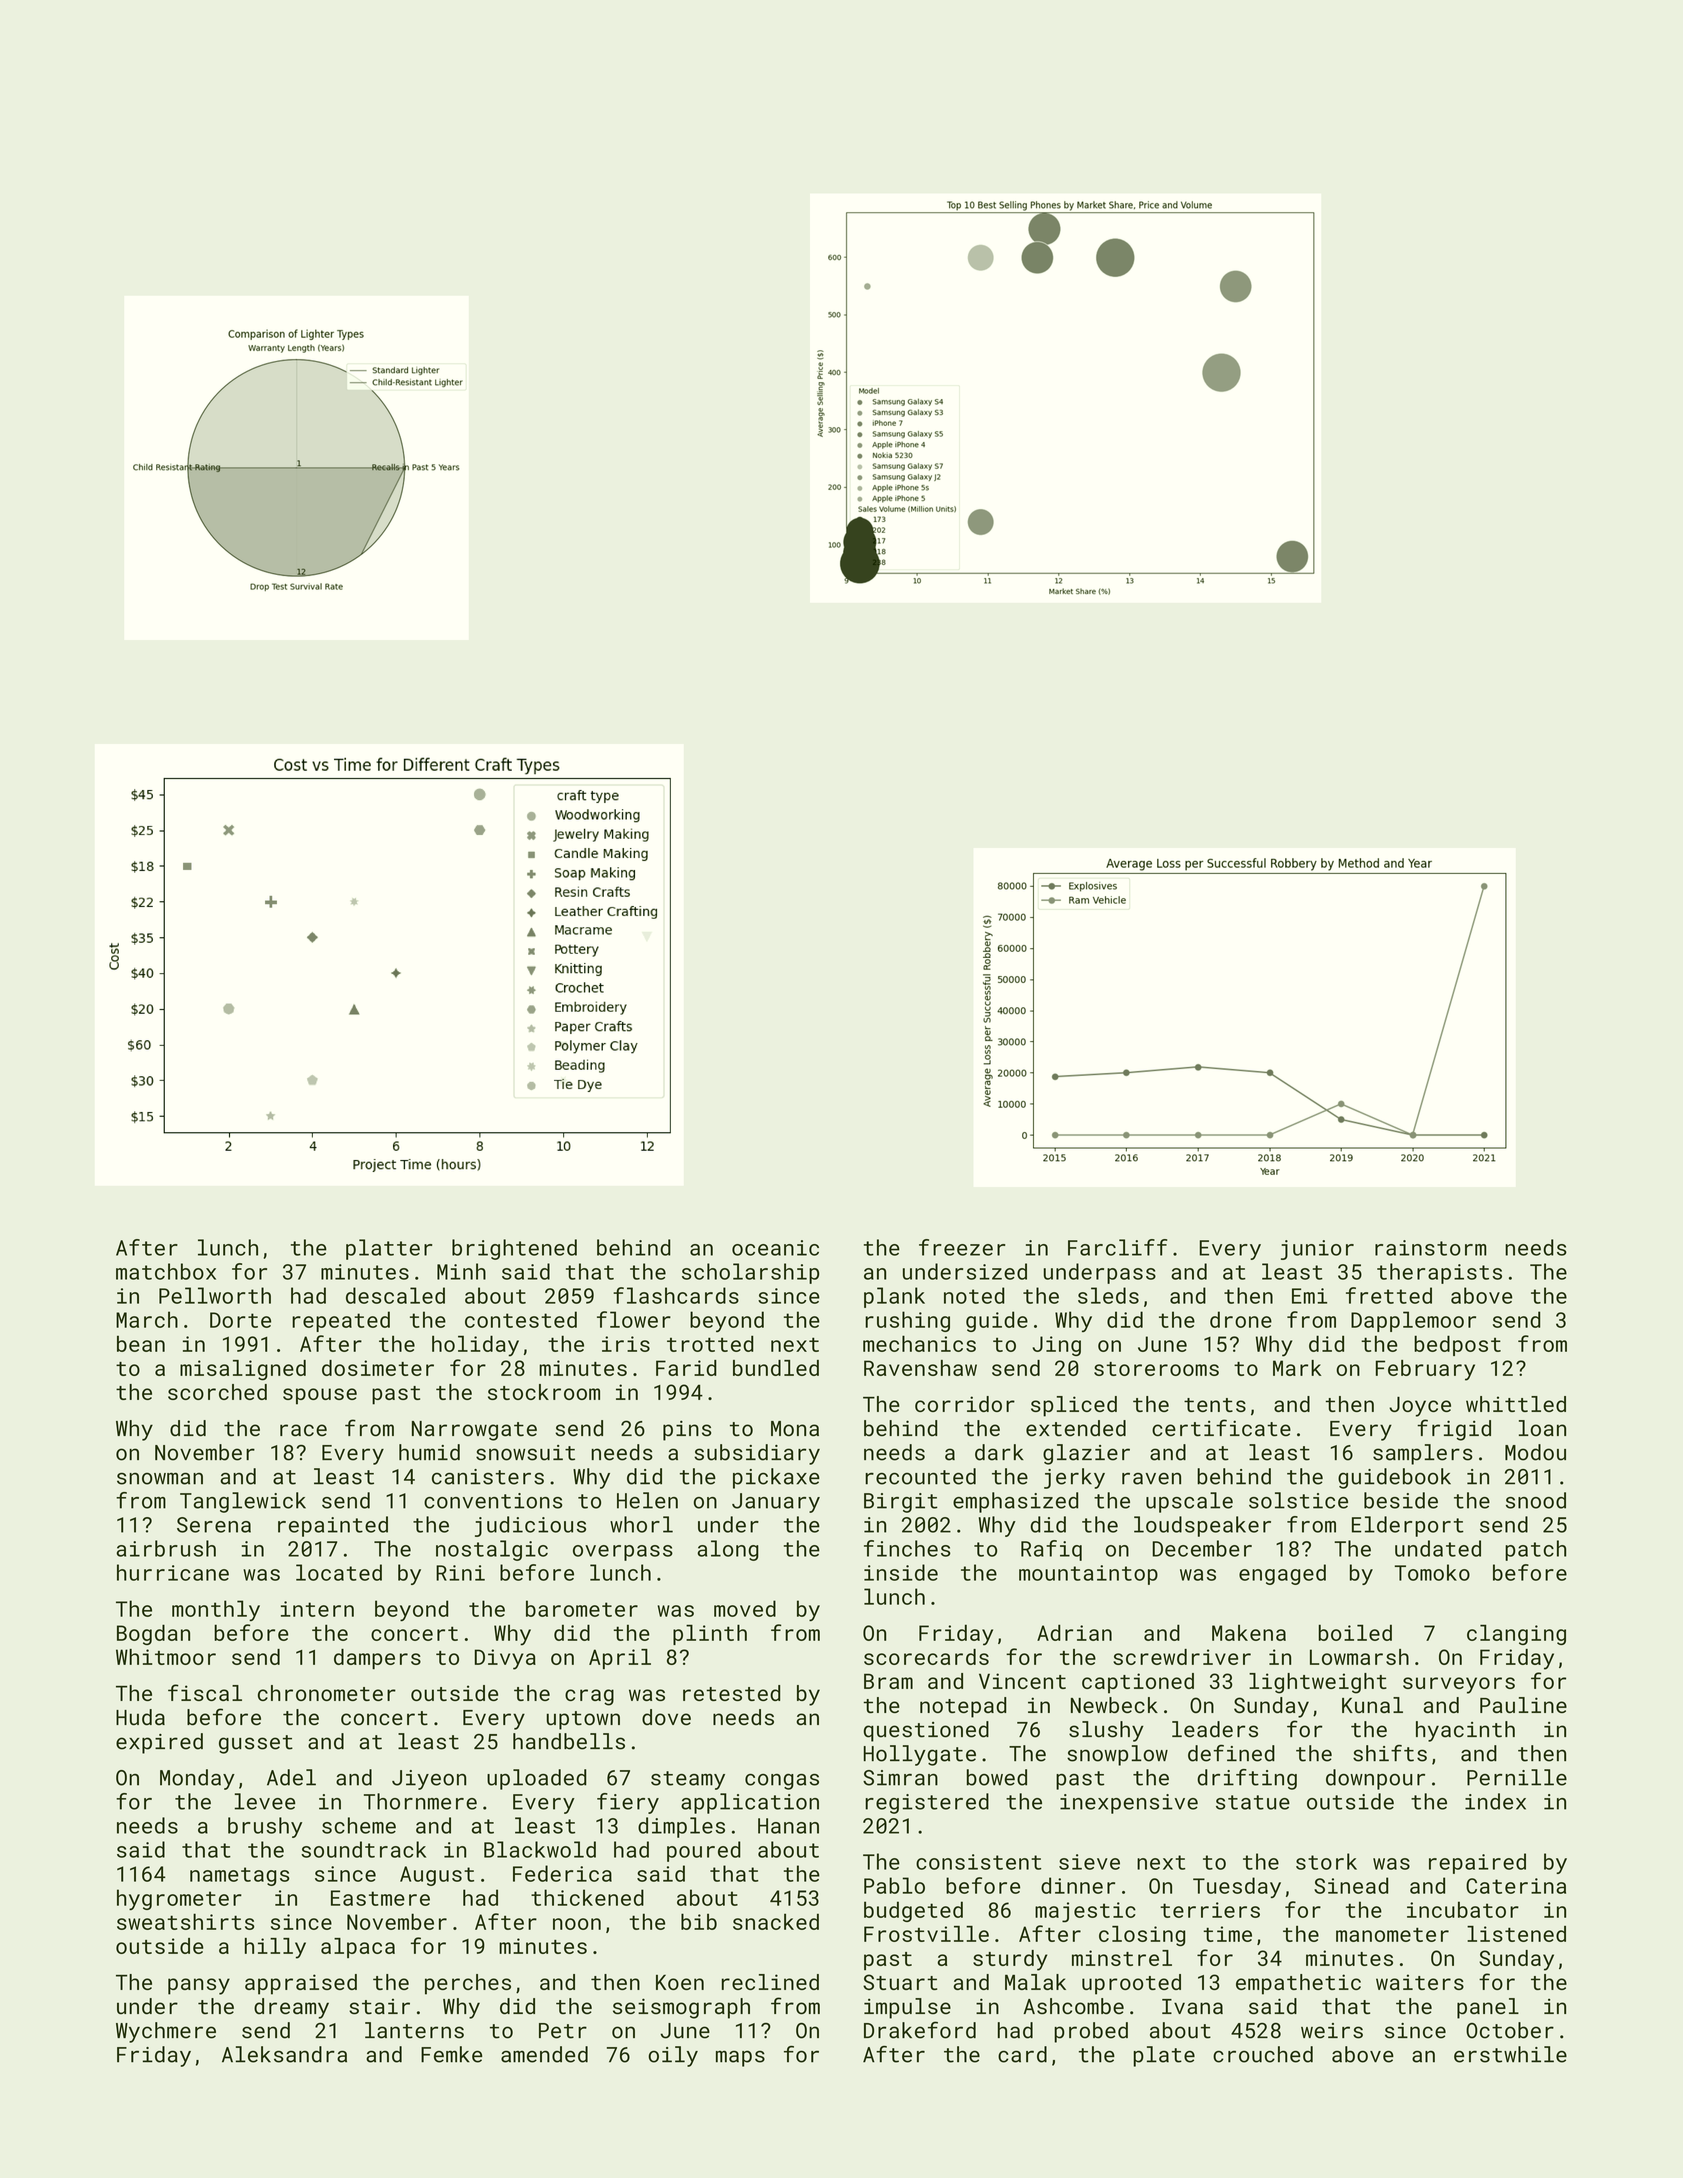 The height and width of the image is (2178, 1683). Describe the element at coordinates (1117, 1247) in the image. I see `Farcliff` at that location.
